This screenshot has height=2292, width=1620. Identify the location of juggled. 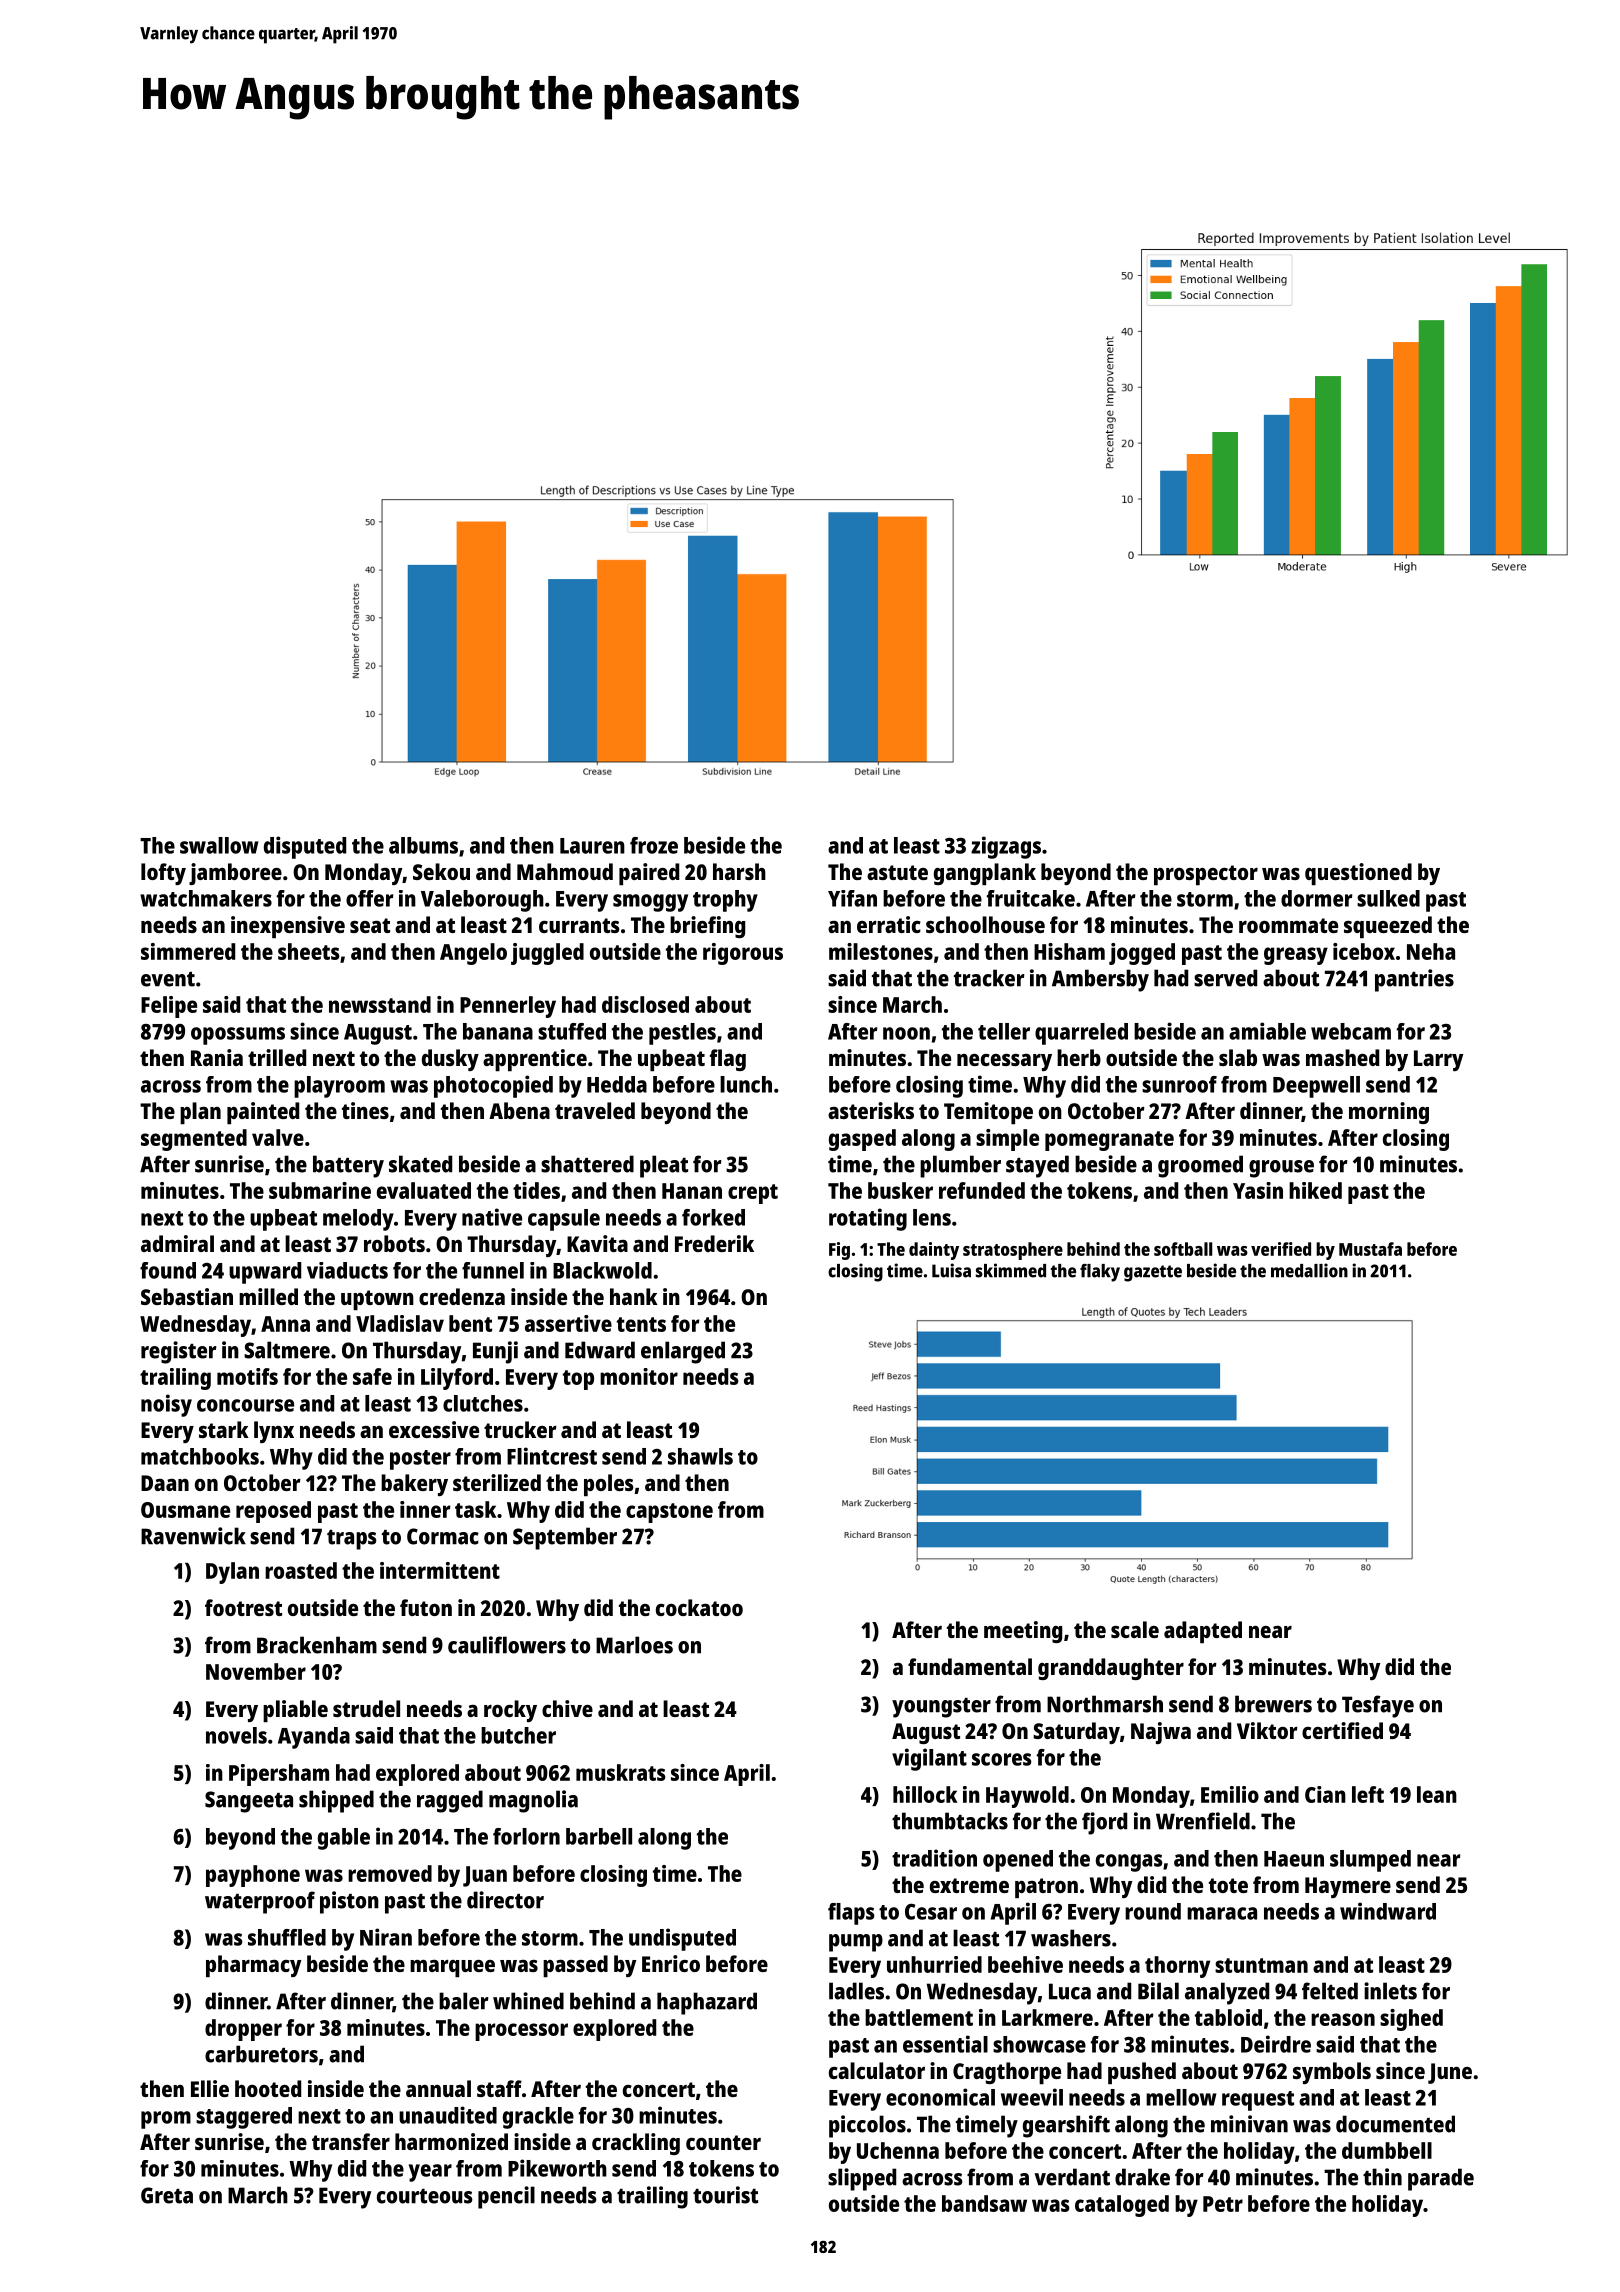
(547, 954).
